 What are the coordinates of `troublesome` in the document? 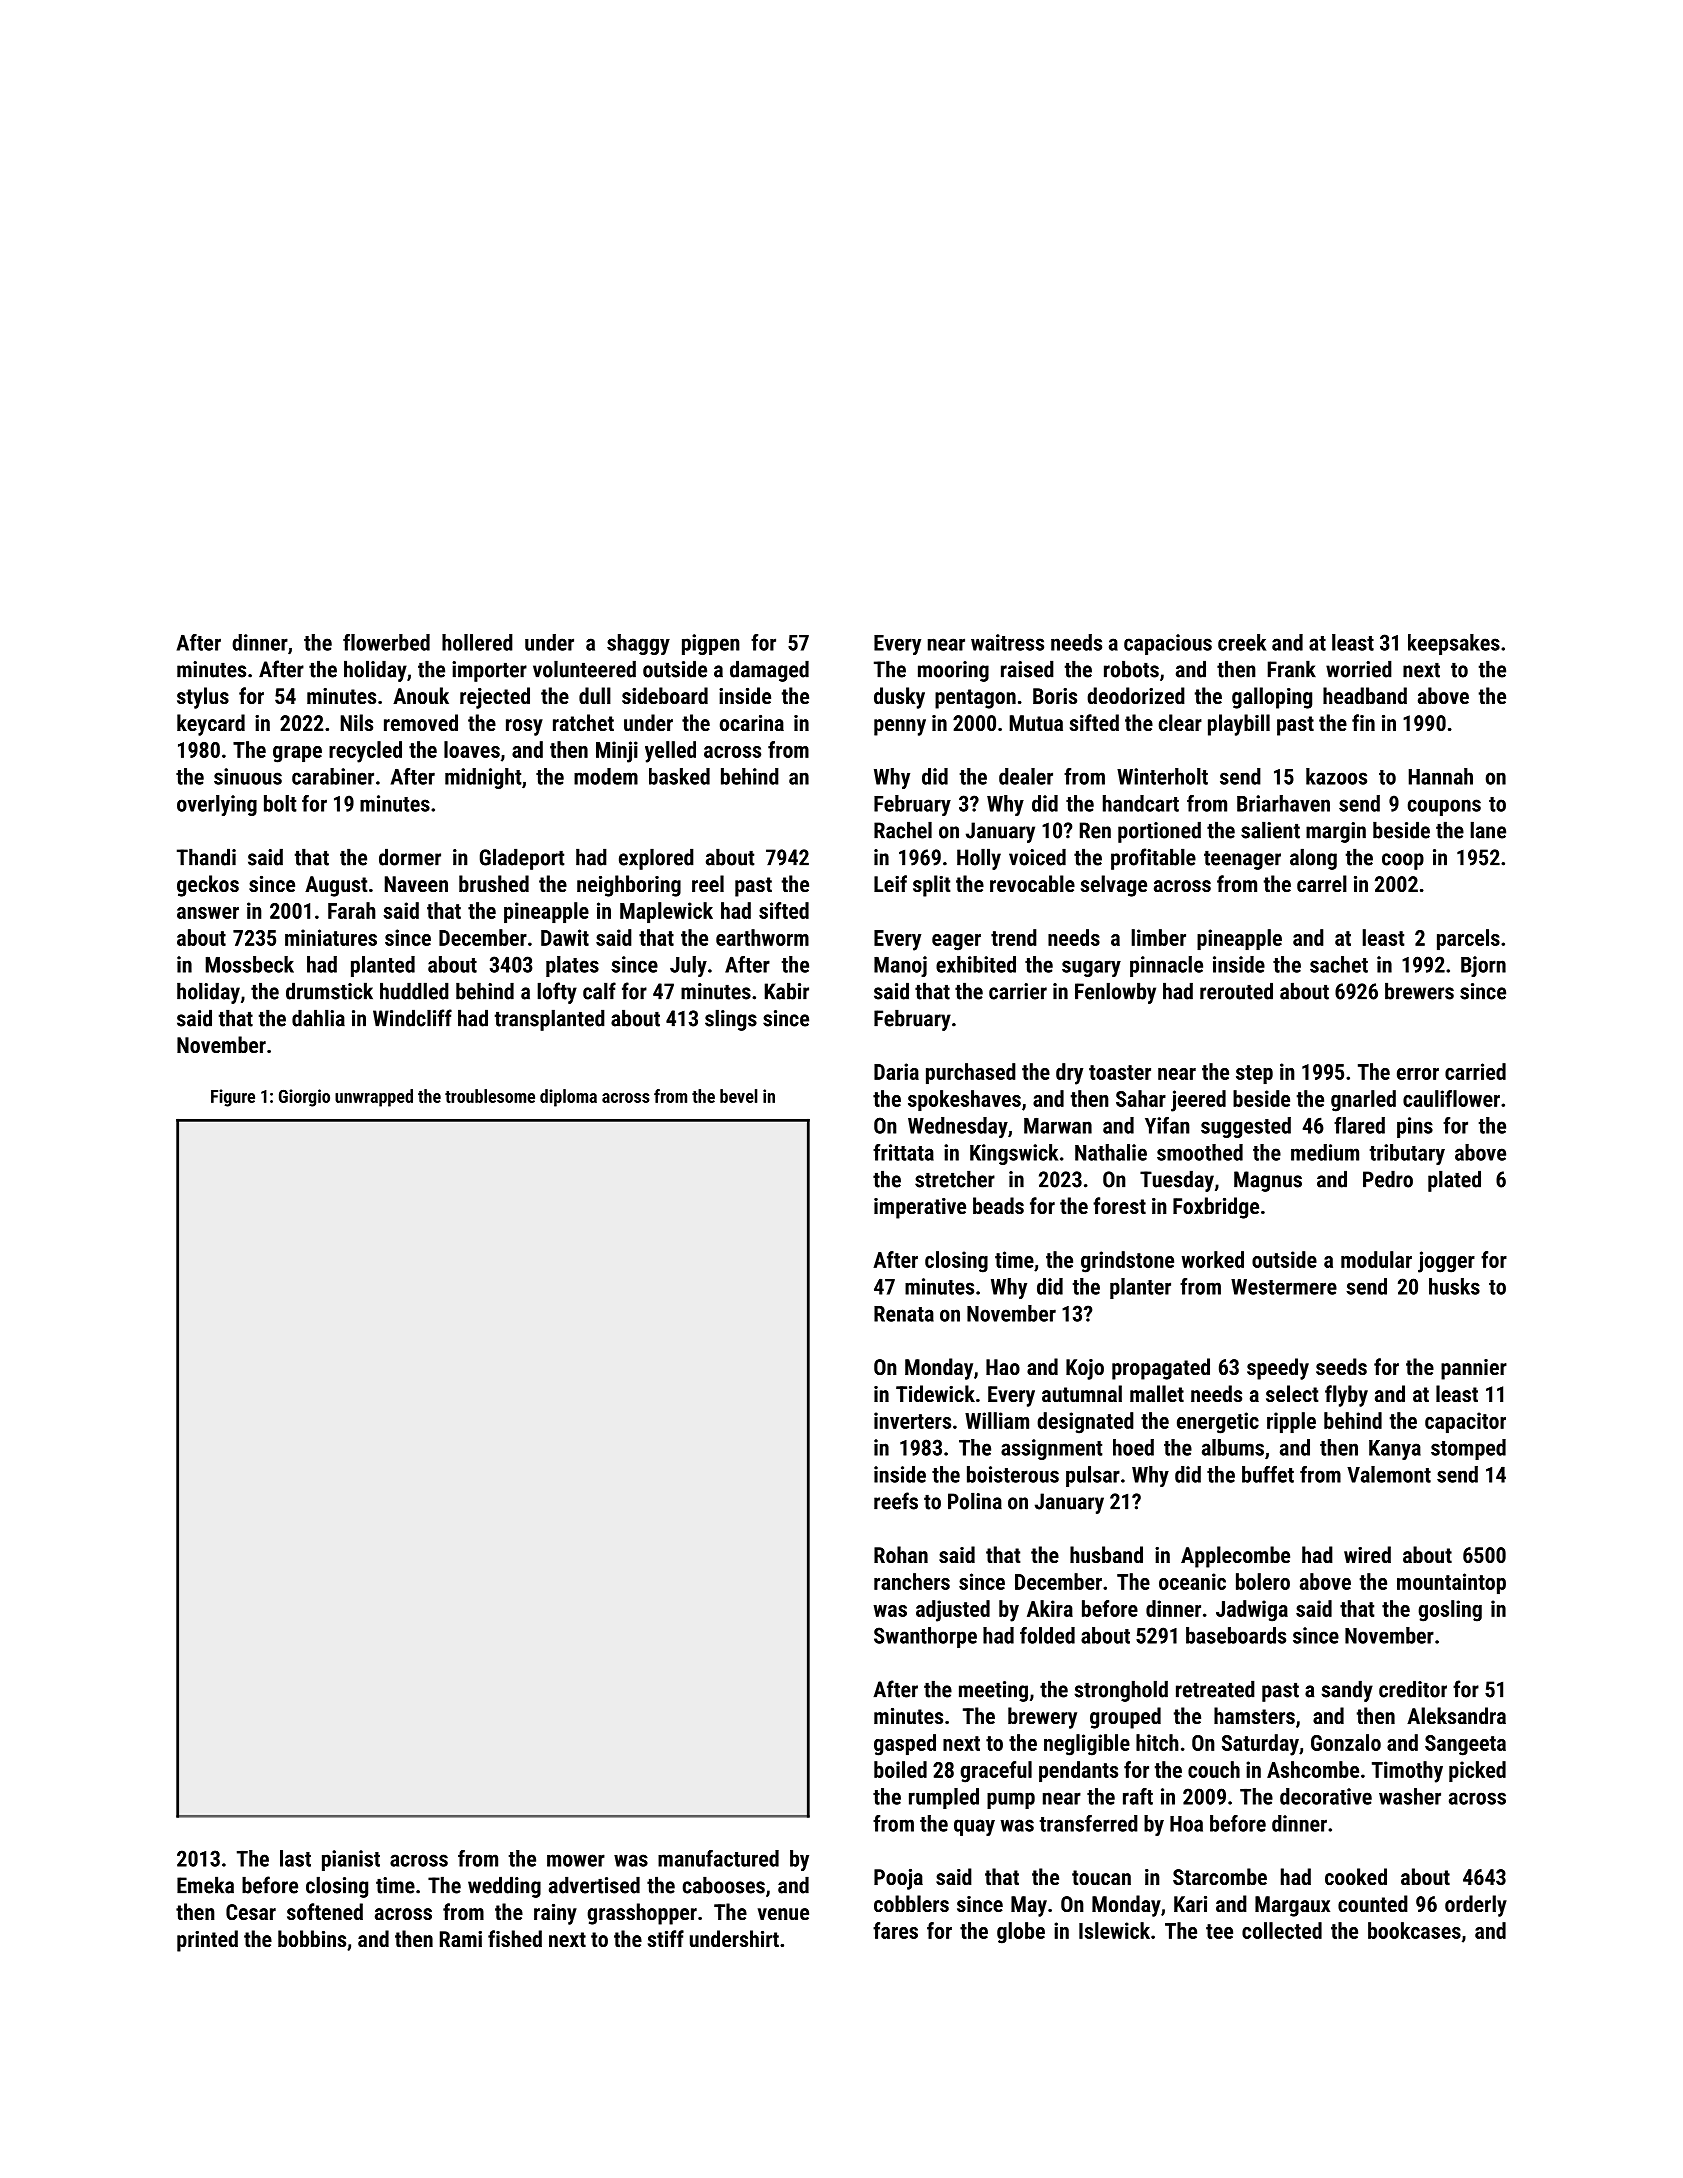 It's located at (490, 1096).
